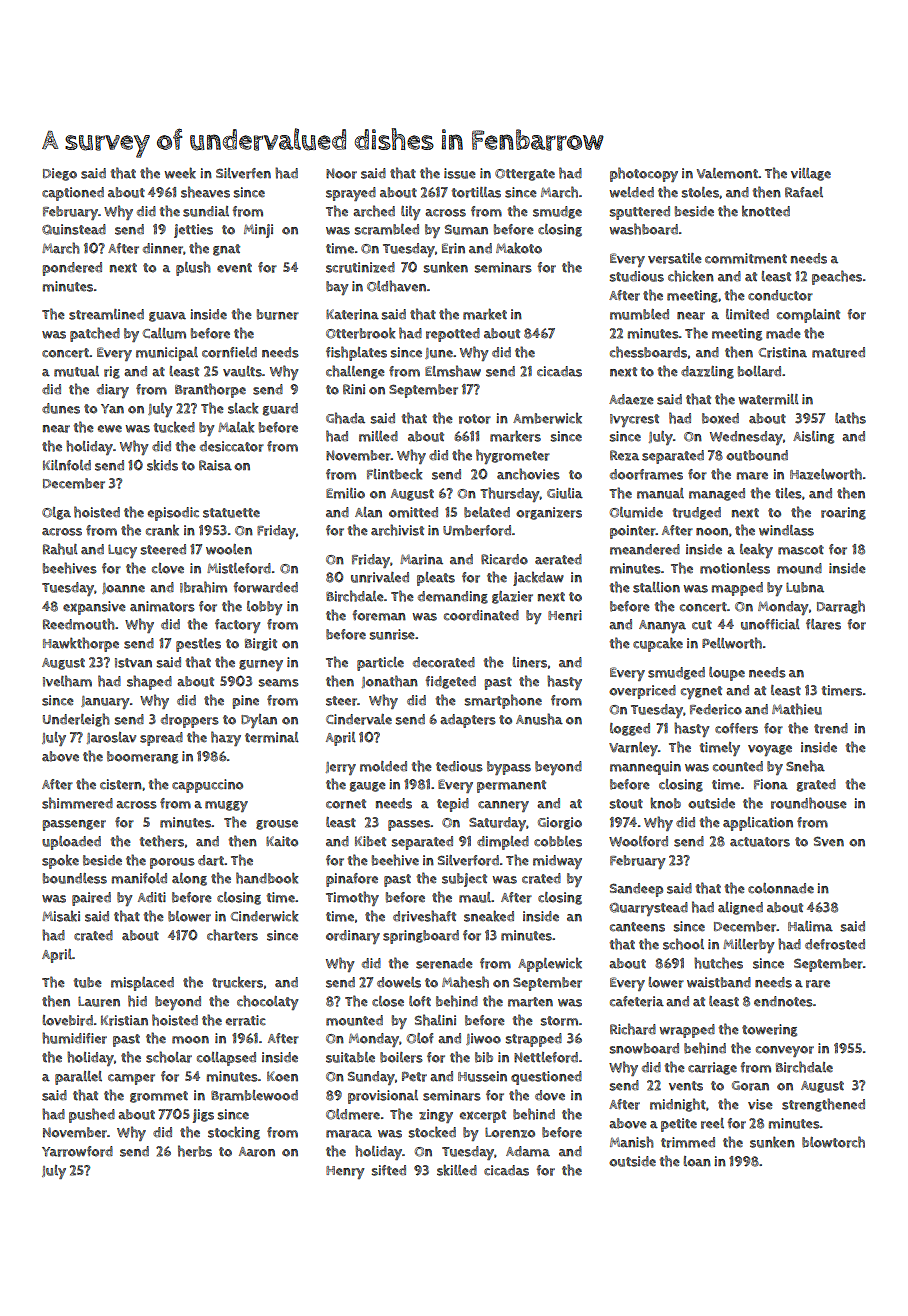  I want to click on jigs, so click(203, 1116).
